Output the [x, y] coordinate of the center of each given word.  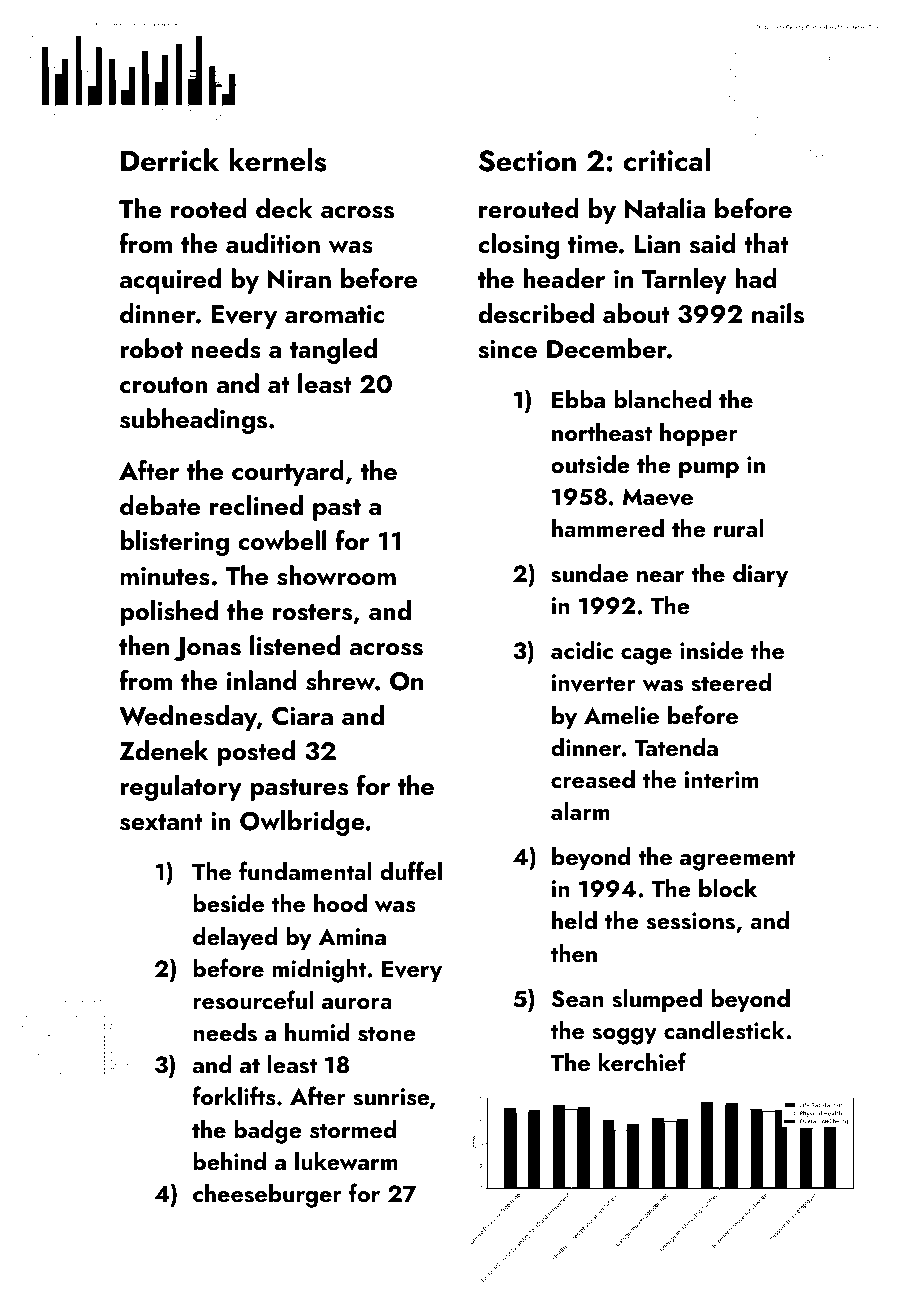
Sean [577, 999]
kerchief [643, 1061]
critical [666, 160]
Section [527, 161]
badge [268, 1132]
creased [593, 779]
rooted [209, 208]
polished [169, 613]
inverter [594, 683]
